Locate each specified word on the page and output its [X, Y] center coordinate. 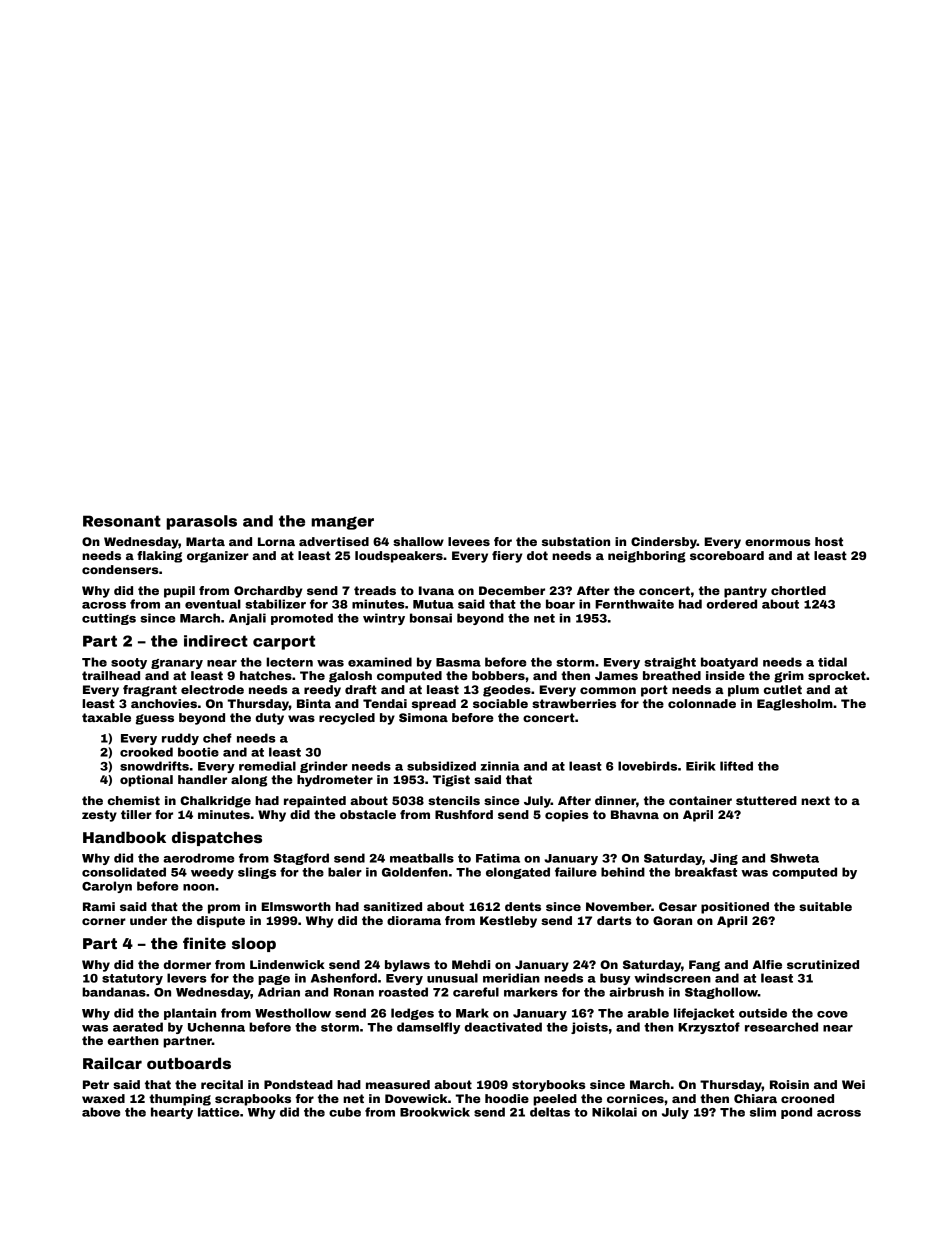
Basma [458, 662]
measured [398, 1084]
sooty [129, 663]
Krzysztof [709, 1028]
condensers [120, 569]
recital [222, 1084]
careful [476, 992]
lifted [736, 766]
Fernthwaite [634, 604]
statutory [132, 979]
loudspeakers [399, 557]
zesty [99, 816]
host [829, 541]
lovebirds [647, 766]
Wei [853, 1084]
